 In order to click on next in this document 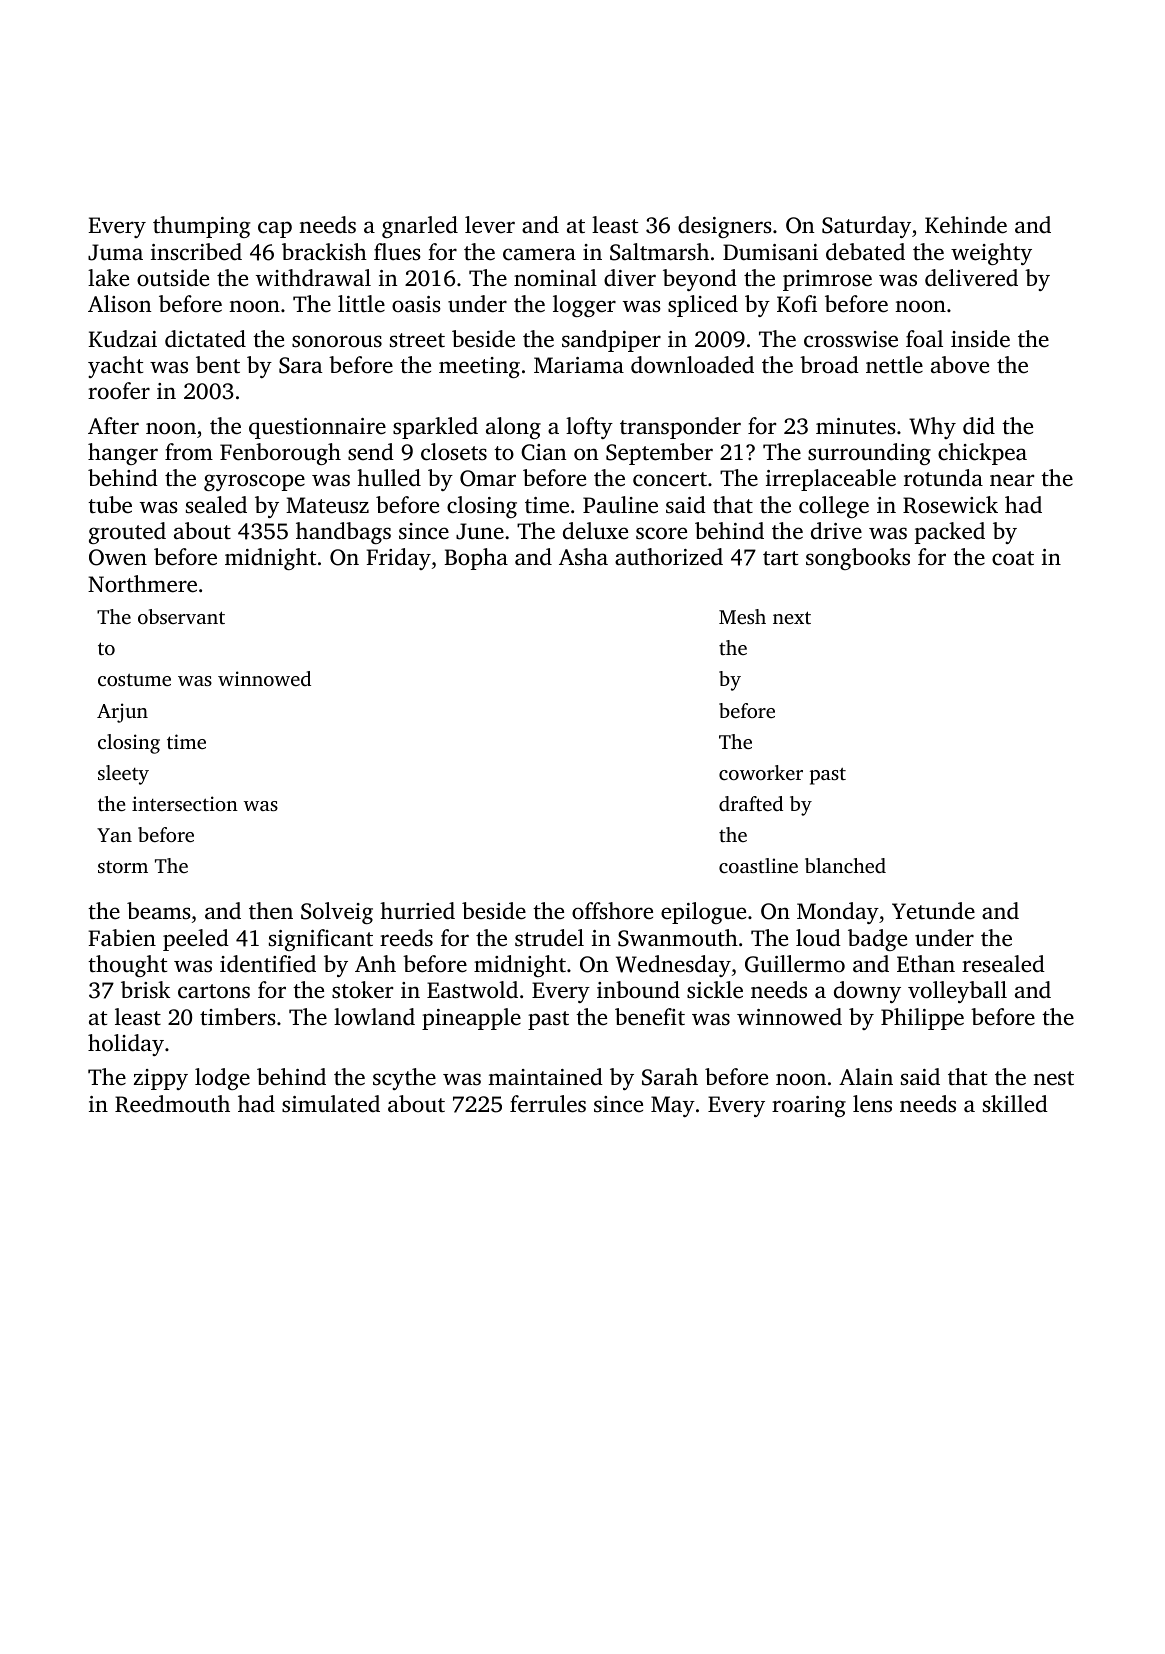, I will do `click(792, 617)`.
